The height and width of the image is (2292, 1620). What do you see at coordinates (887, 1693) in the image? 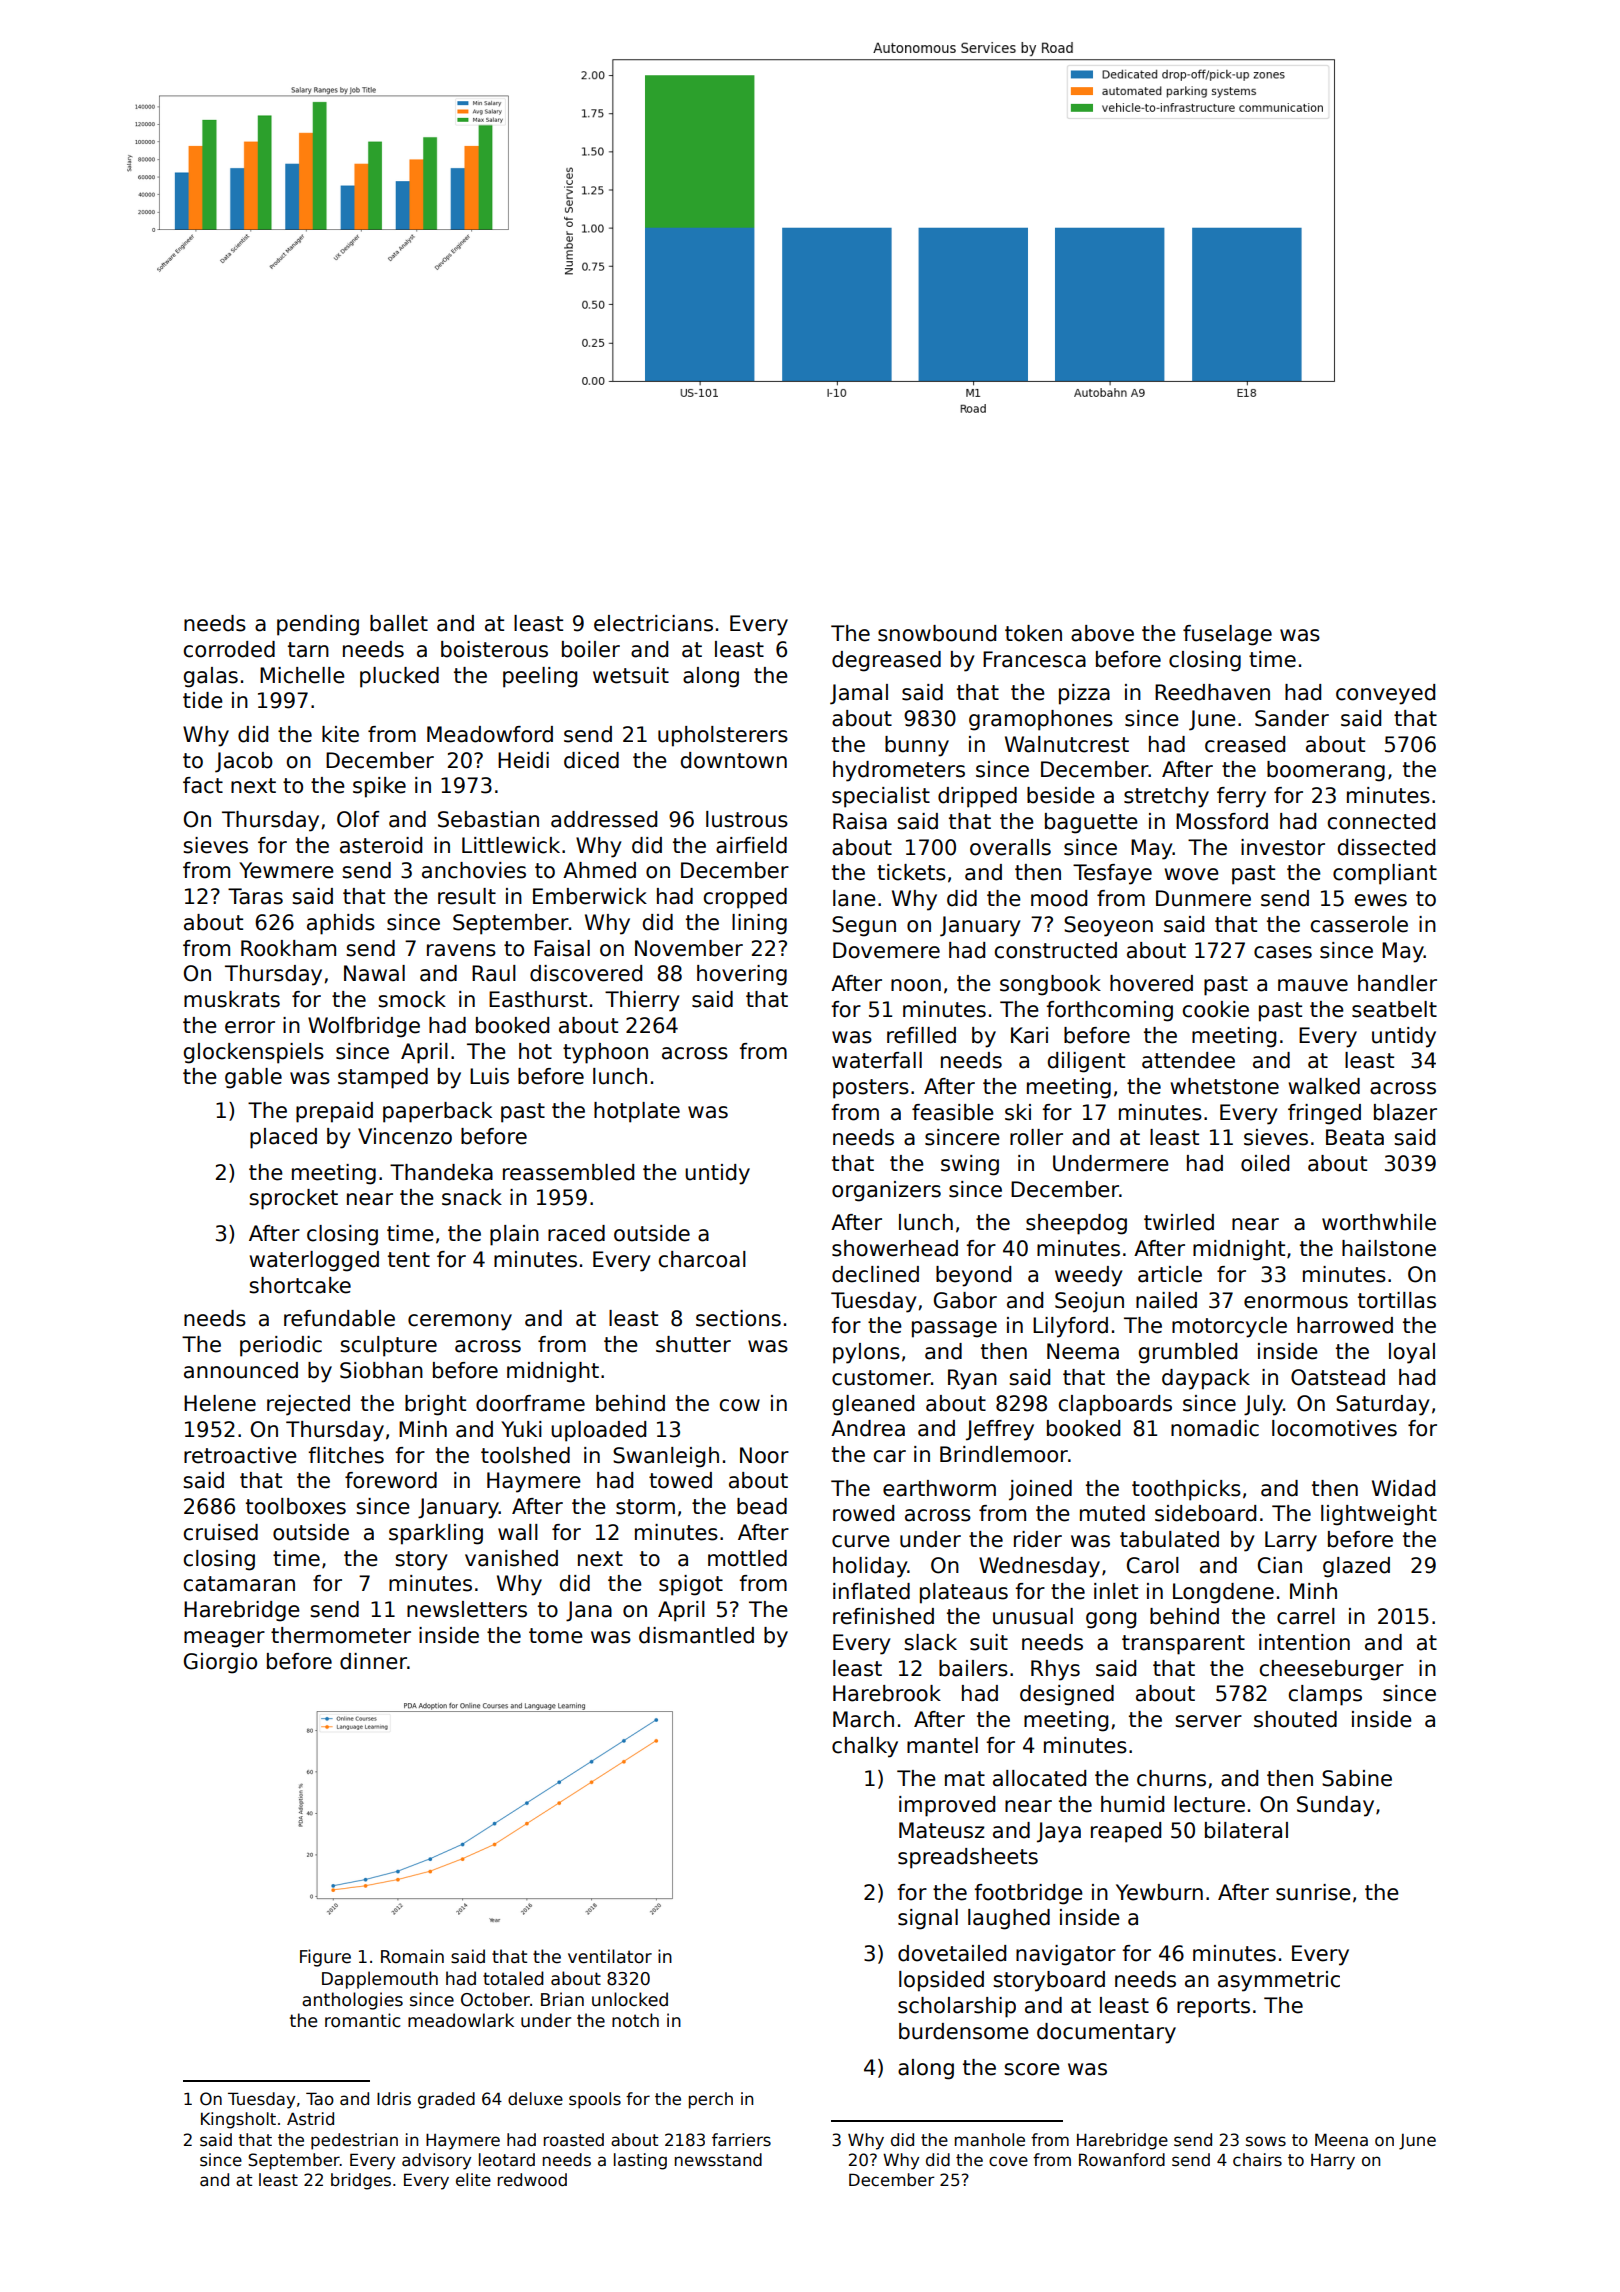
I see `Harebrook` at bounding box center [887, 1693].
